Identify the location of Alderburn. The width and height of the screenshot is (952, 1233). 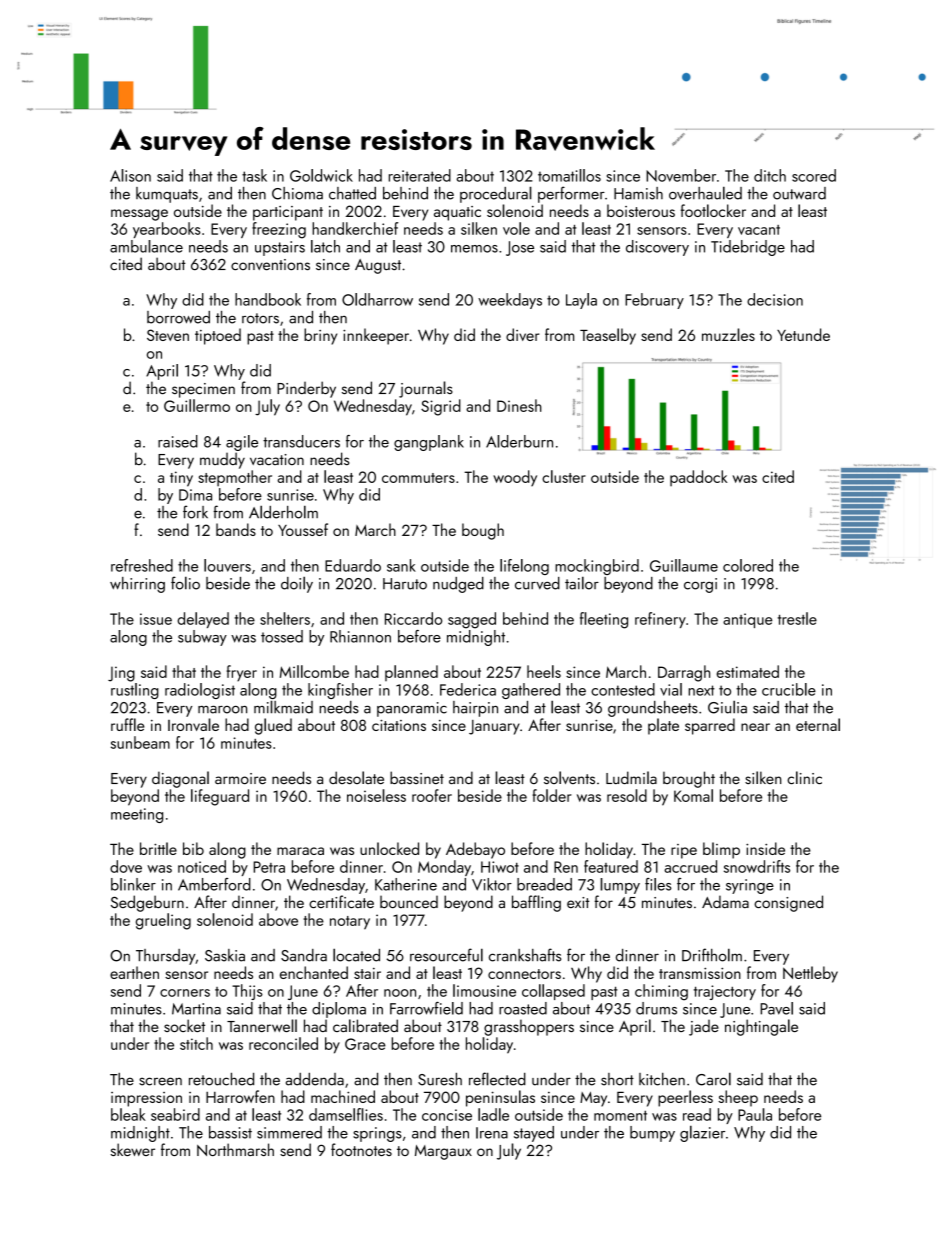
(519, 441).
